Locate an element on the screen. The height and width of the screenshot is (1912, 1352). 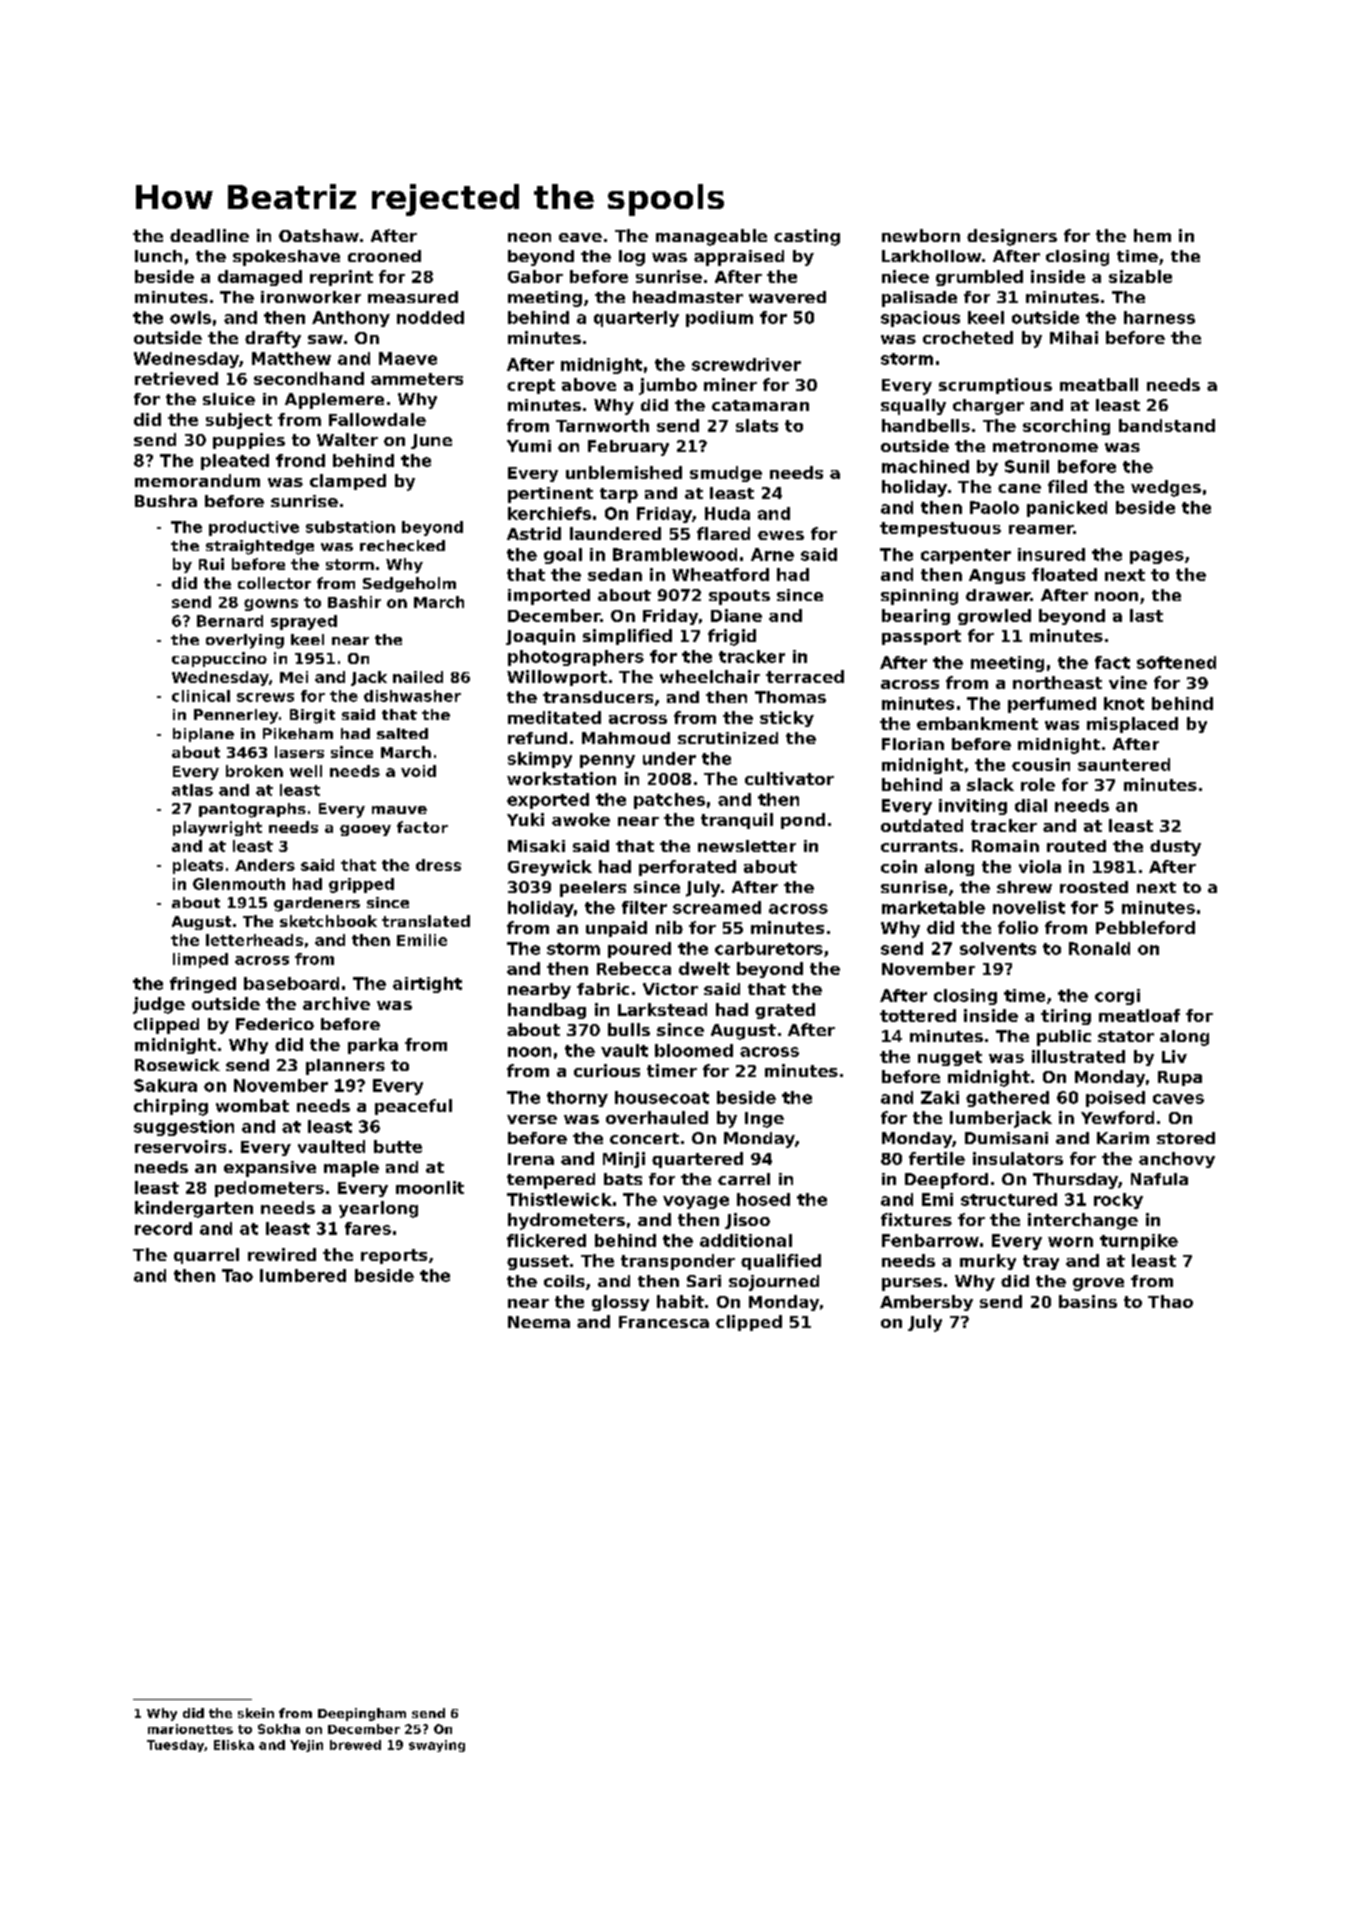
Rosewick is located at coordinates (177, 1065).
